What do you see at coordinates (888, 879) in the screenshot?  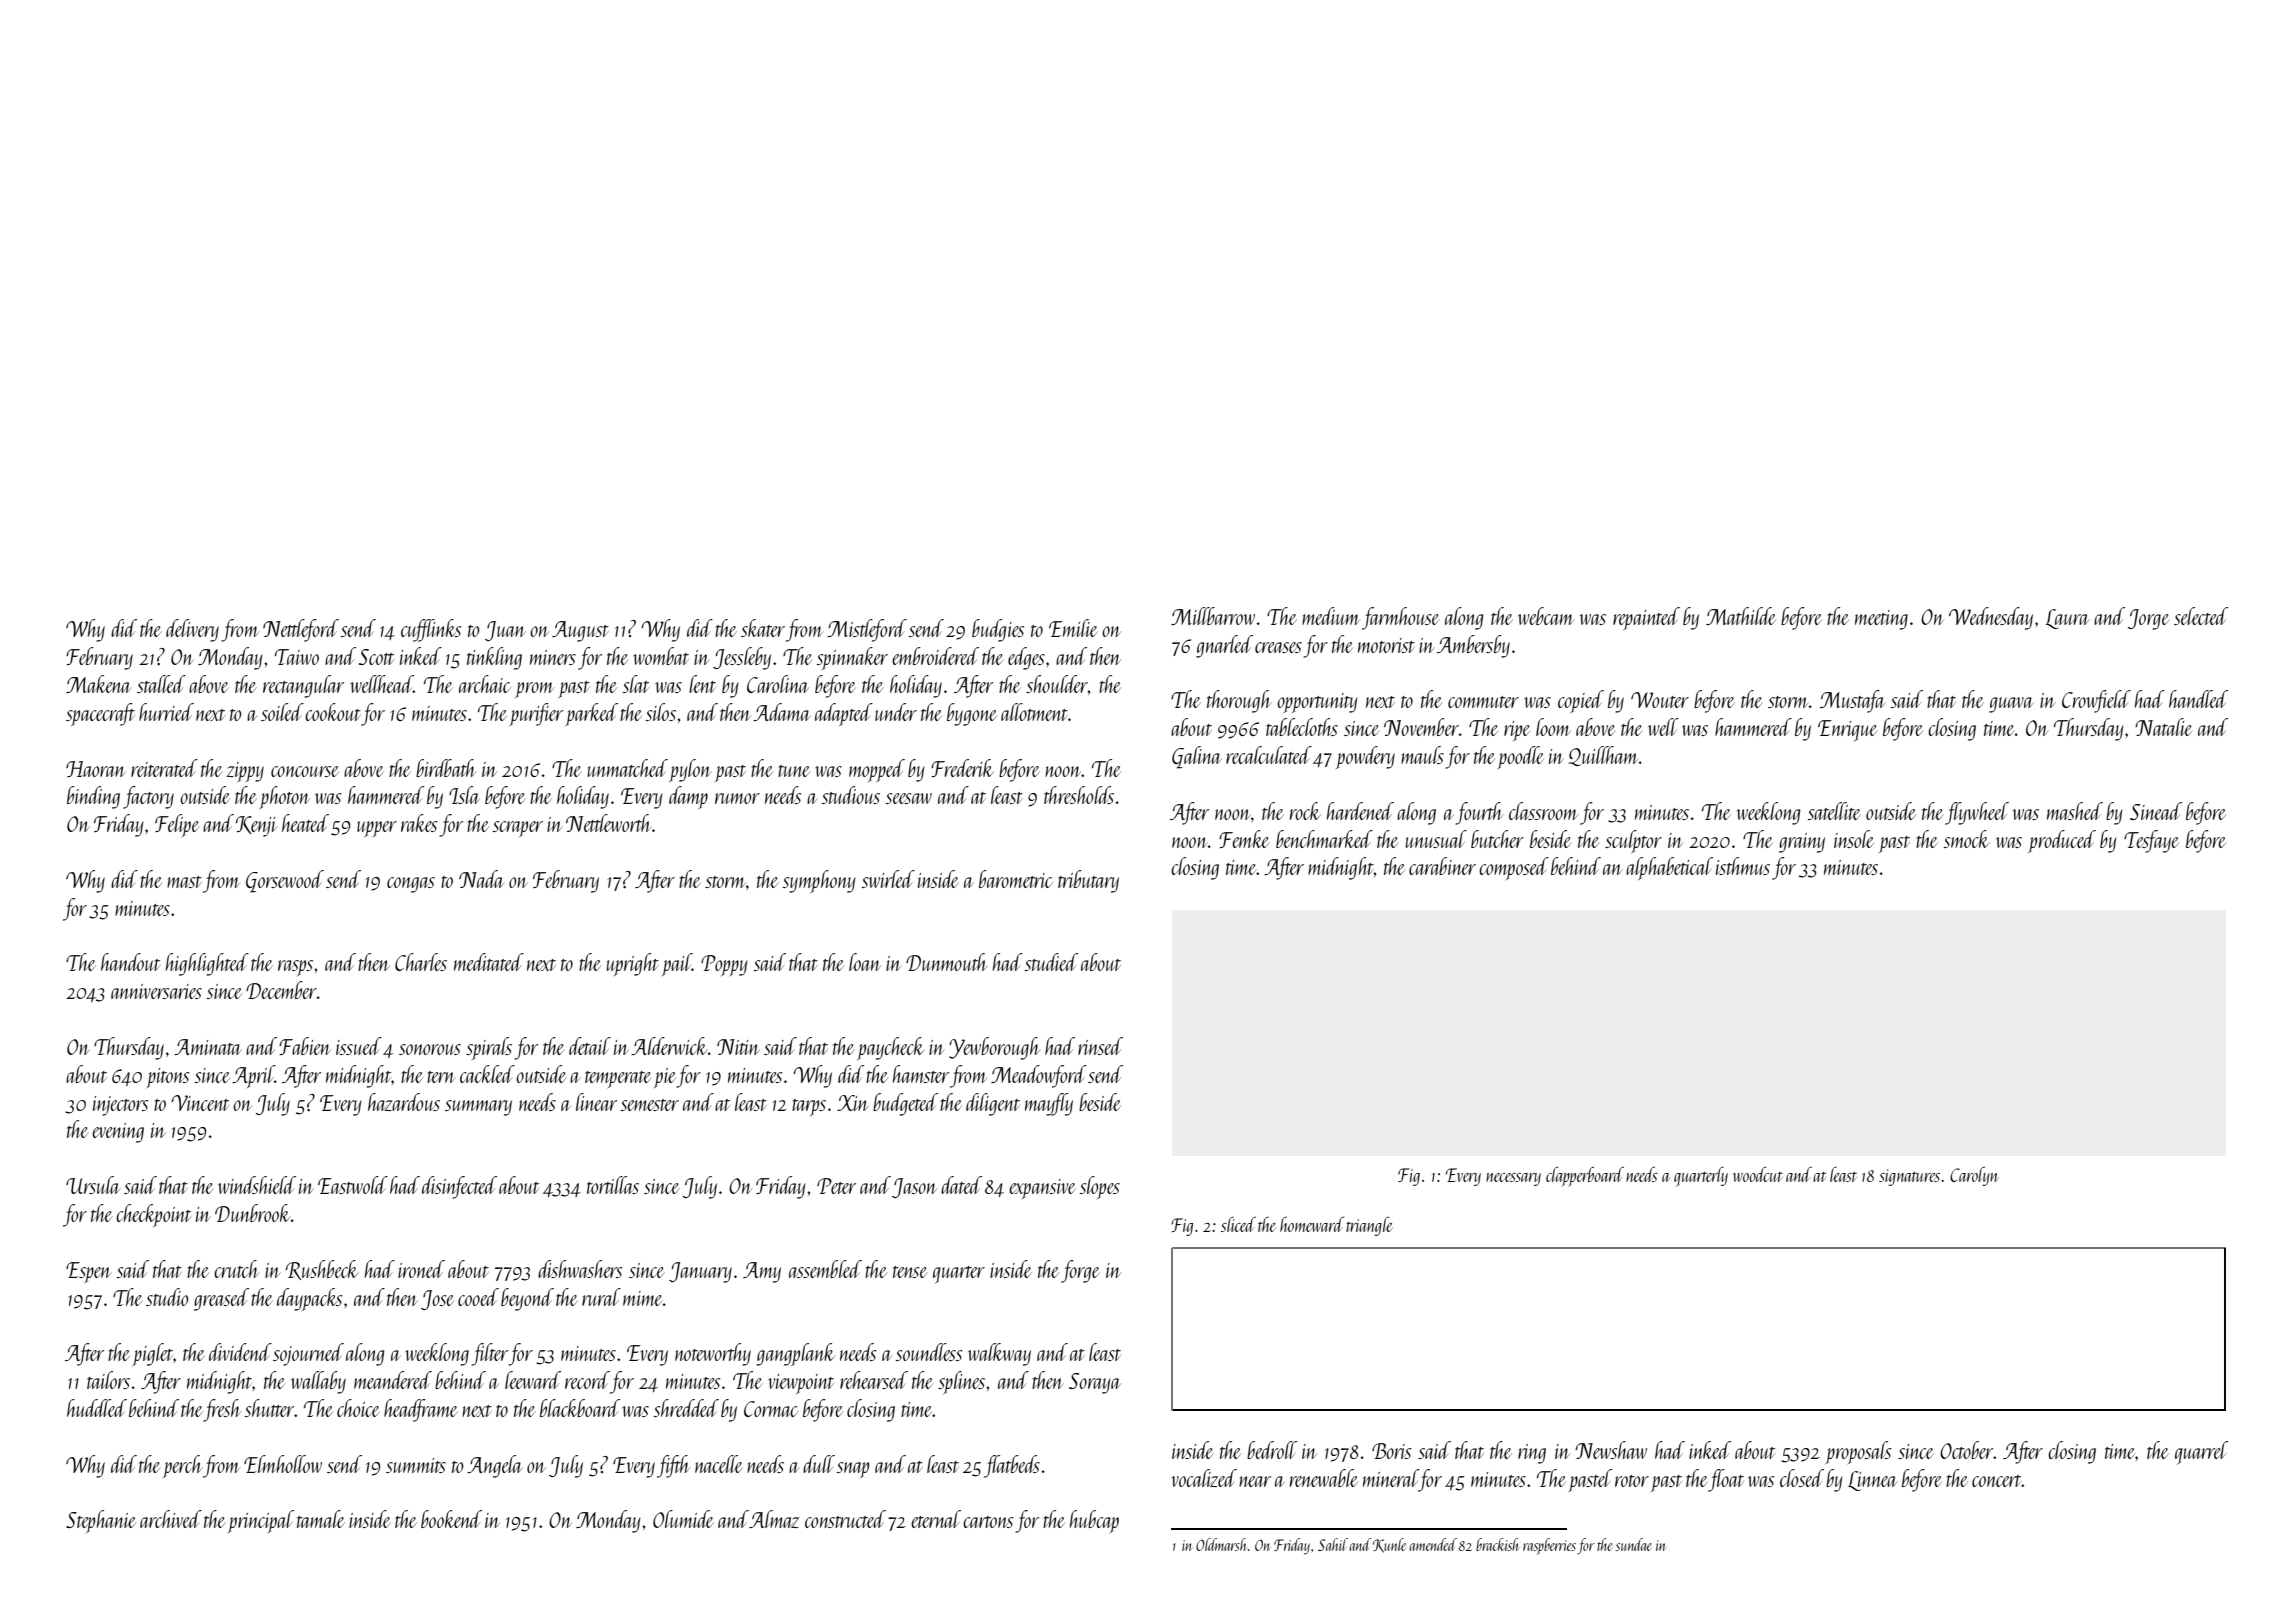 I see `swirled` at bounding box center [888, 879].
